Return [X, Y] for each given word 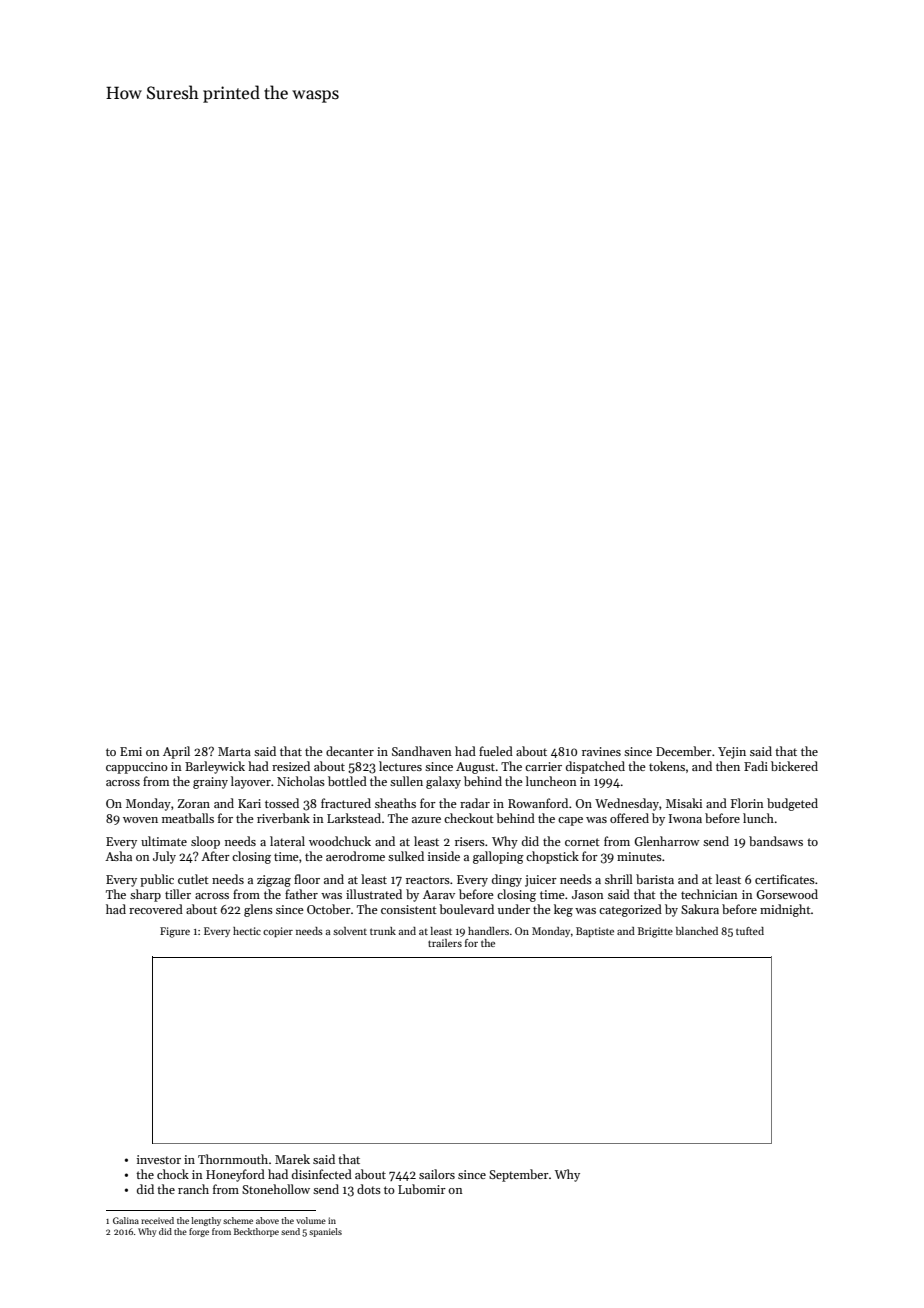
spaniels [325, 1232]
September [519, 1175]
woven [140, 820]
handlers [488, 931]
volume [311, 1220]
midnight [785, 910]
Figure [175, 932]
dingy [507, 880]
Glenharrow [667, 841]
